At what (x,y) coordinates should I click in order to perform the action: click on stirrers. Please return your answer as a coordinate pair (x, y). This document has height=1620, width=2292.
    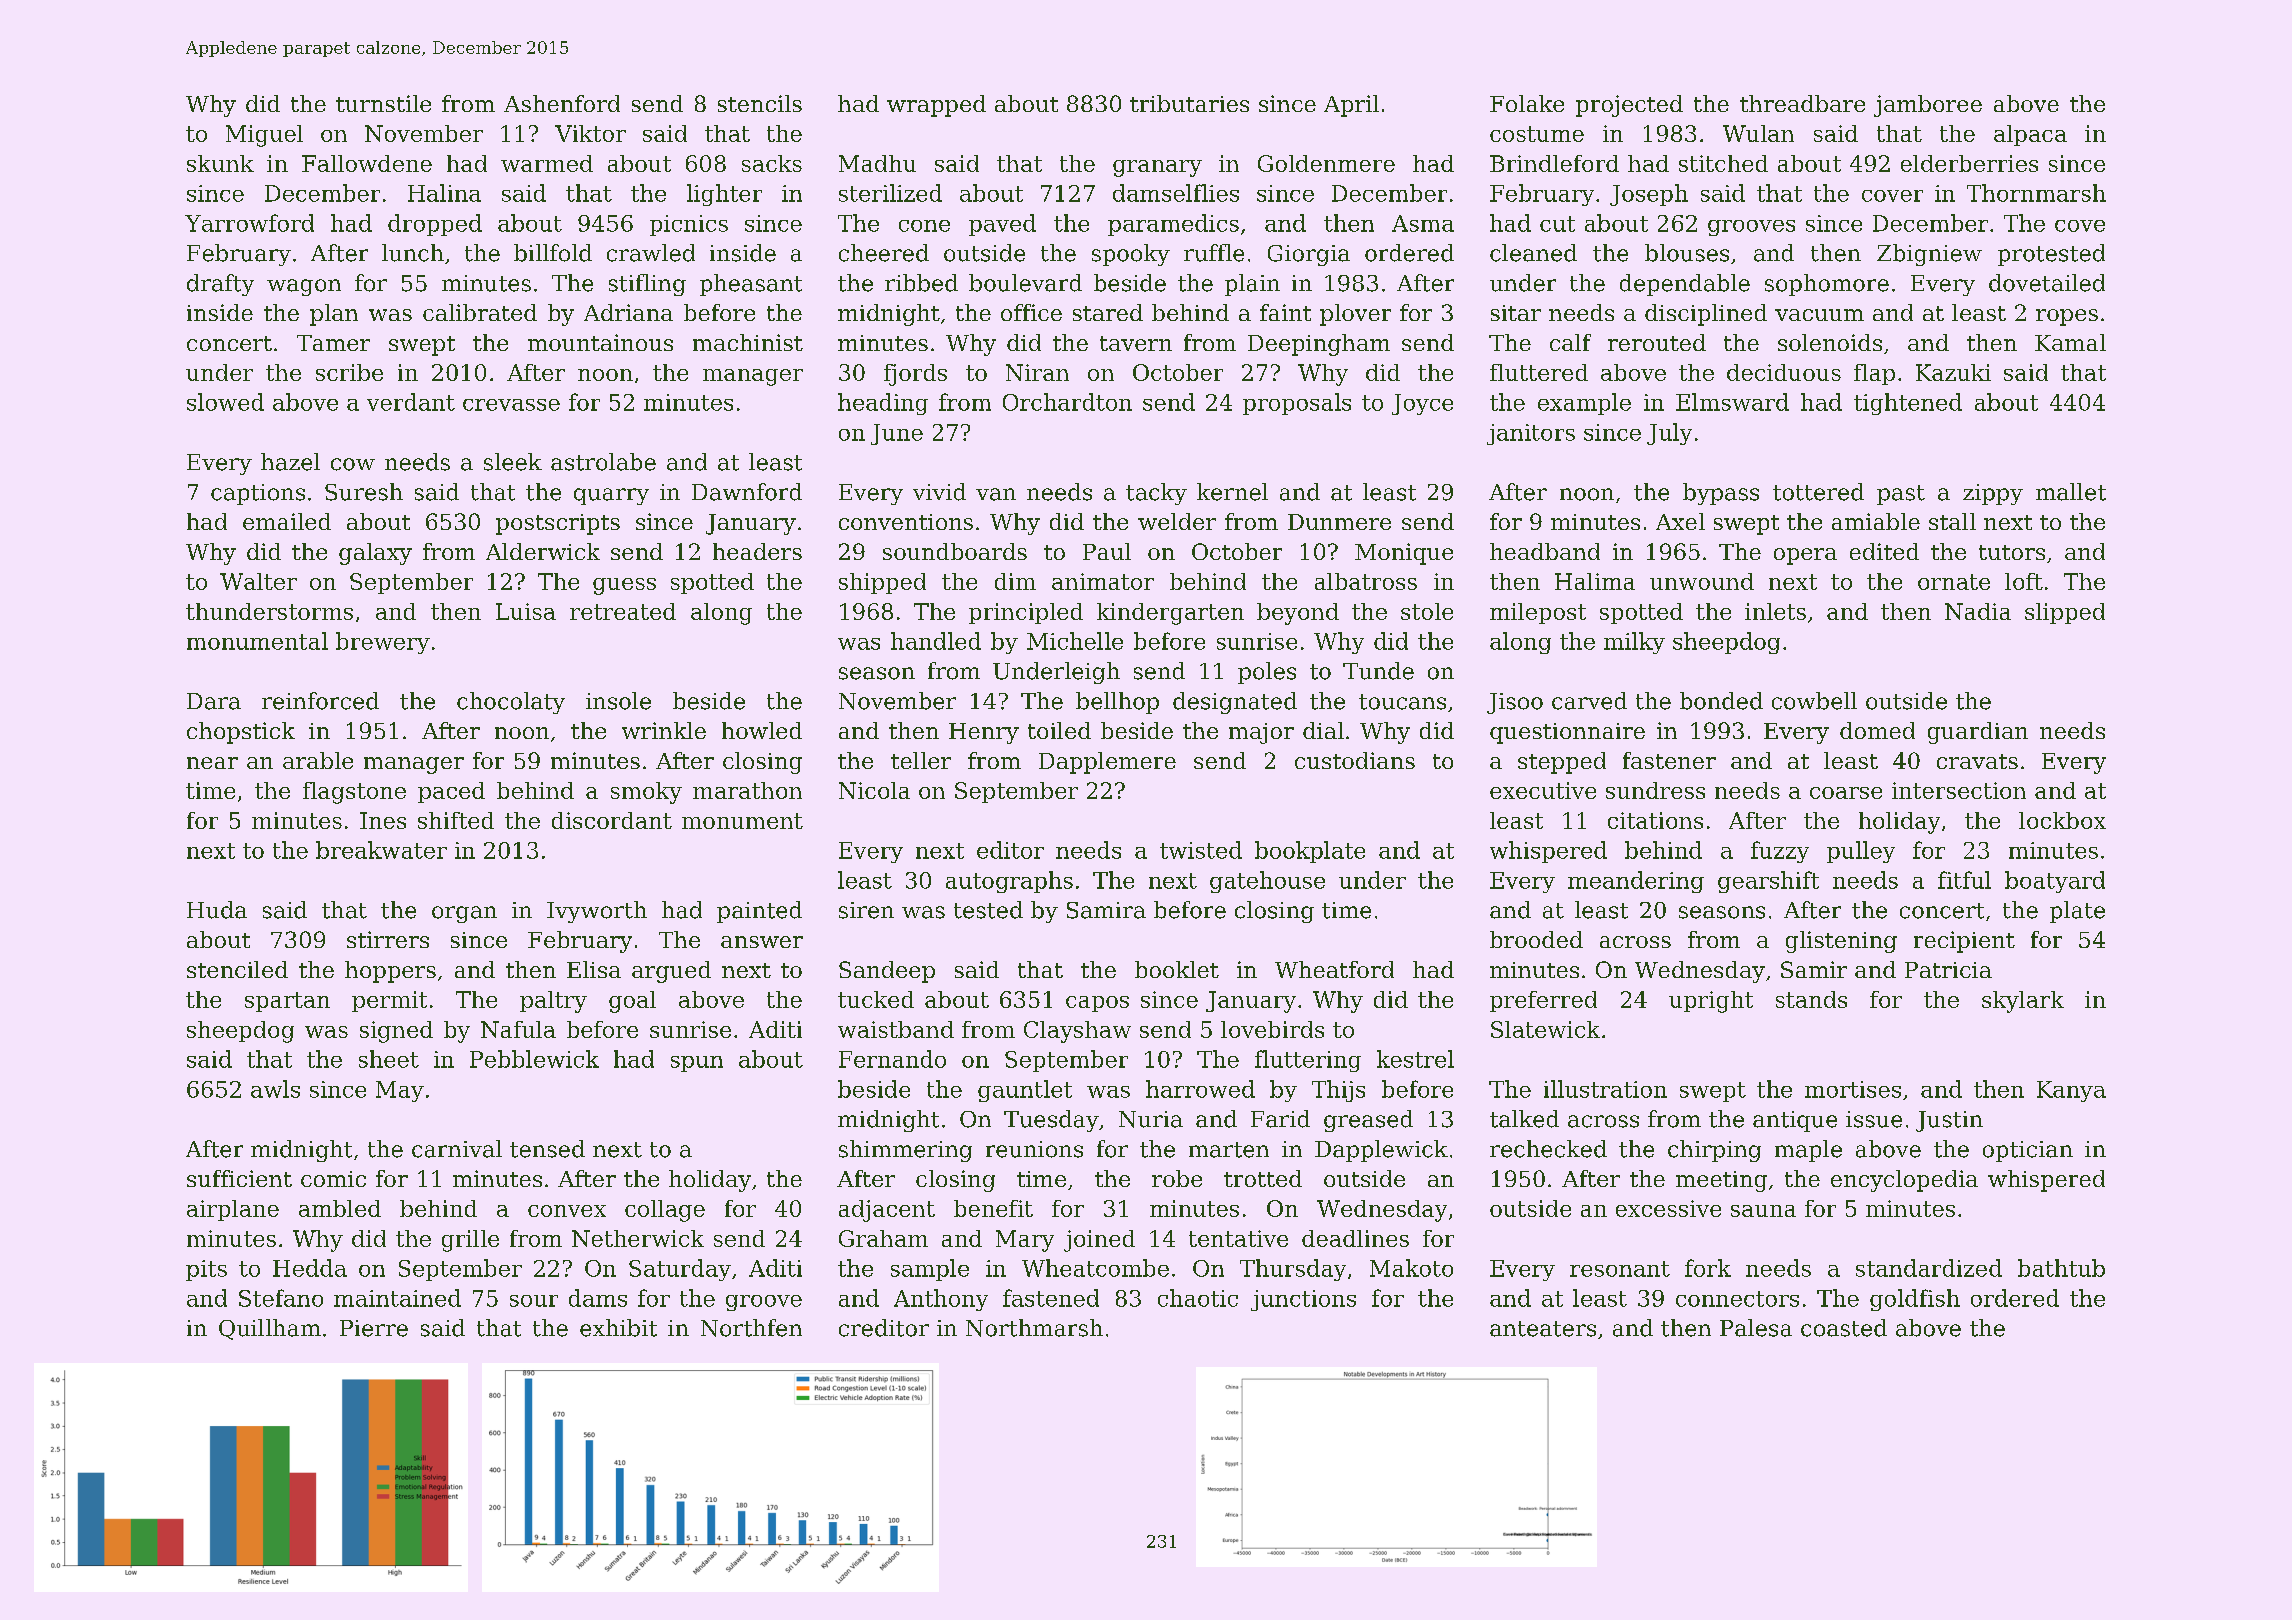
    Looking at the image, I should click on (388, 939).
